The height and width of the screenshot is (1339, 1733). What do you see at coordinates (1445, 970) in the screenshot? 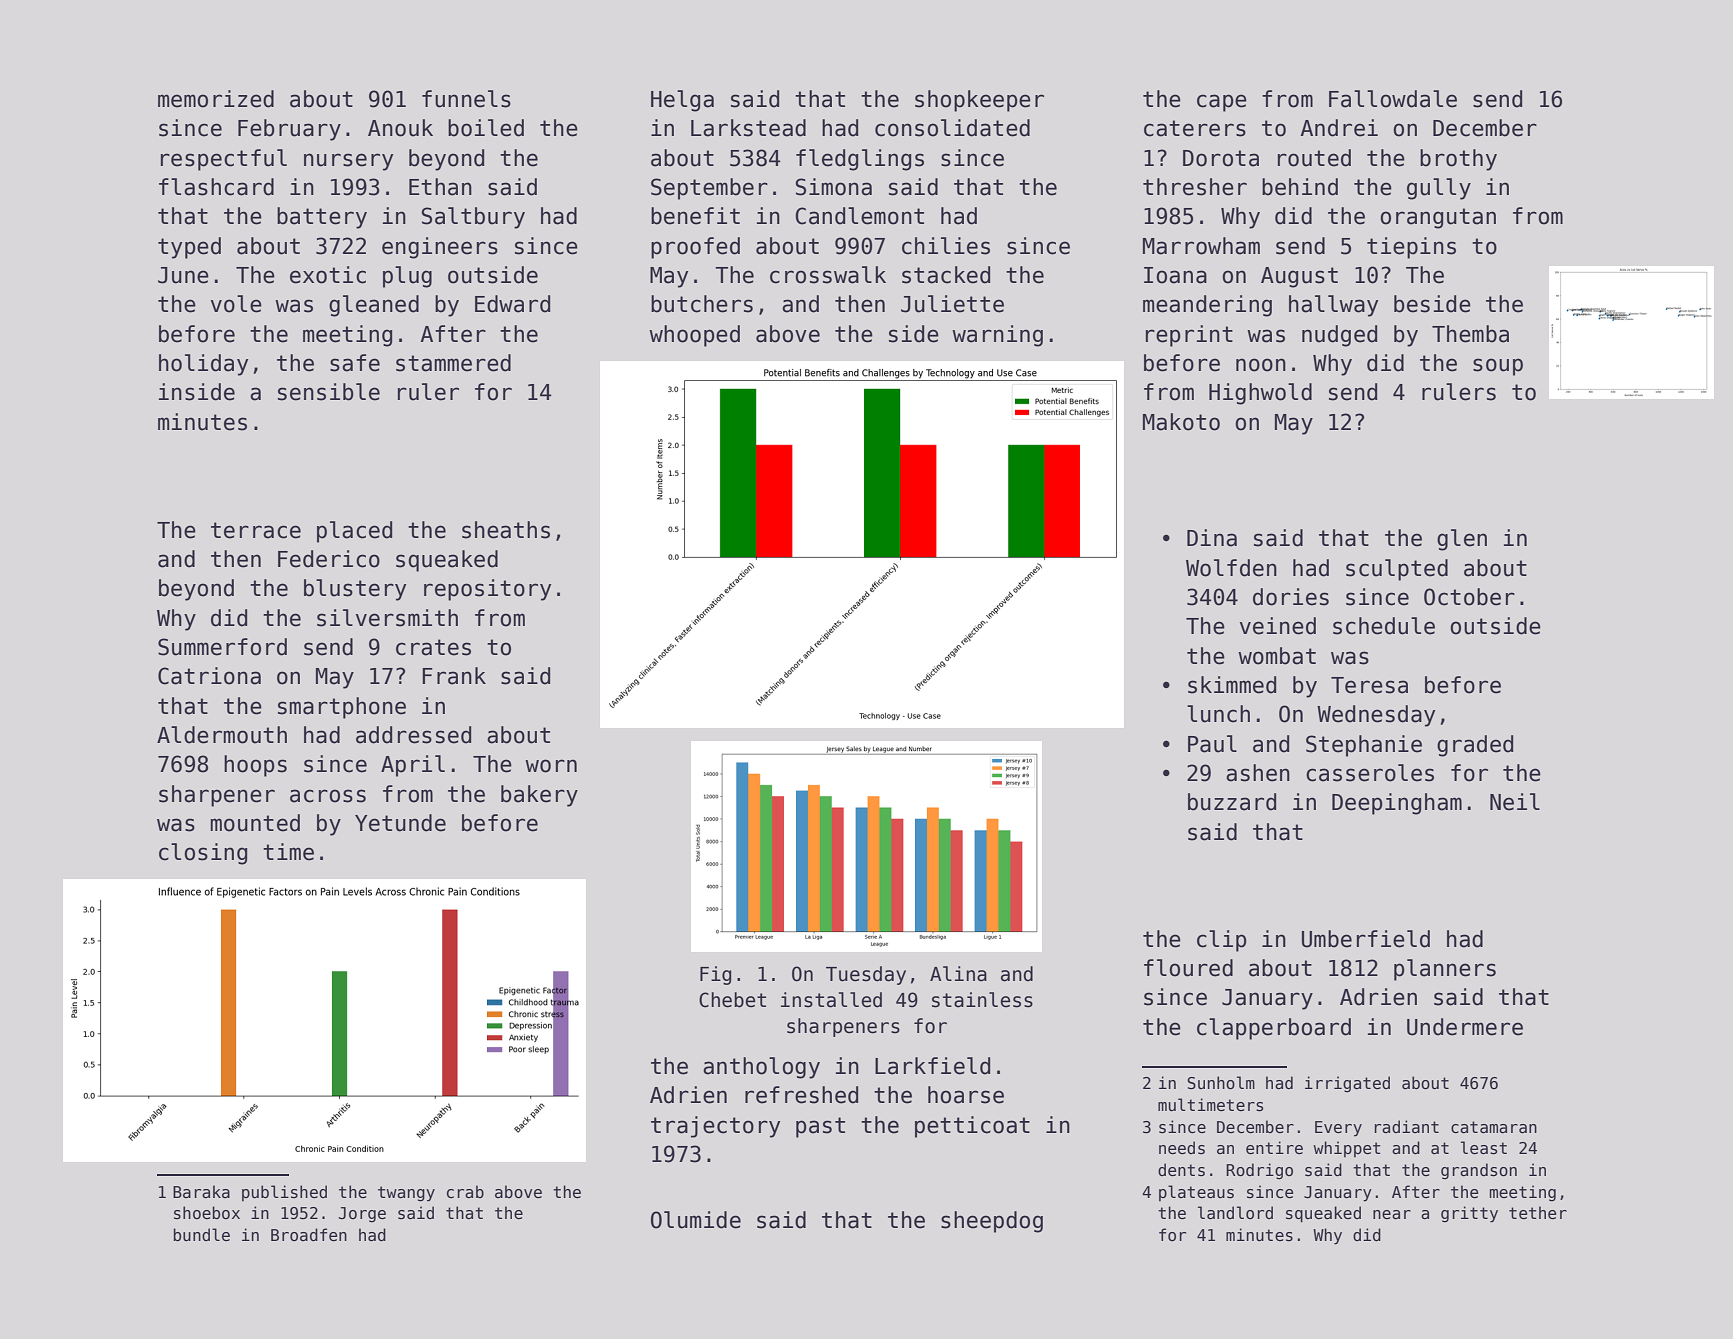
I see `planners` at bounding box center [1445, 970].
